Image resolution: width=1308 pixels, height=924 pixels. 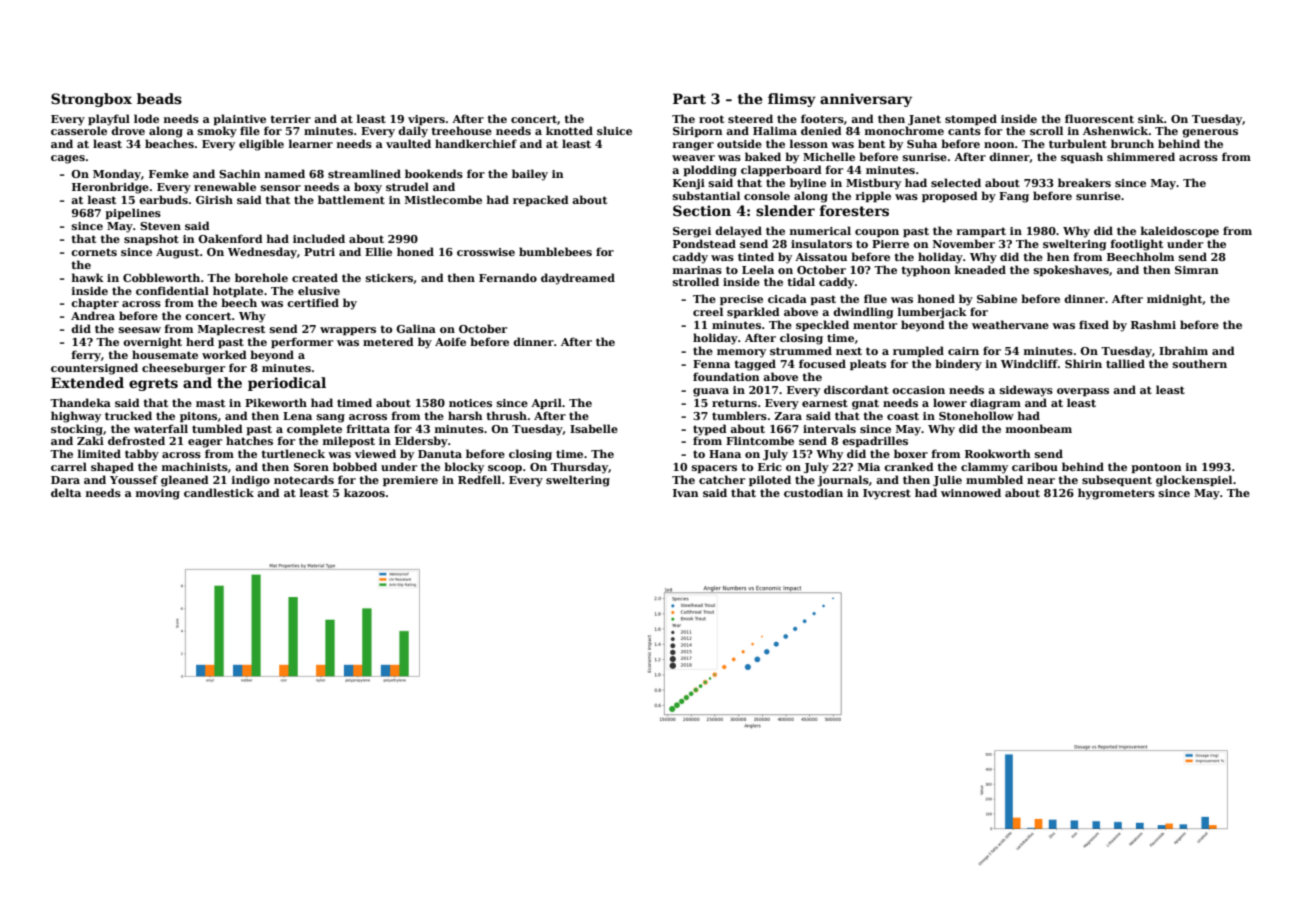 I want to click on machinists, so click(x=195, y=466).
